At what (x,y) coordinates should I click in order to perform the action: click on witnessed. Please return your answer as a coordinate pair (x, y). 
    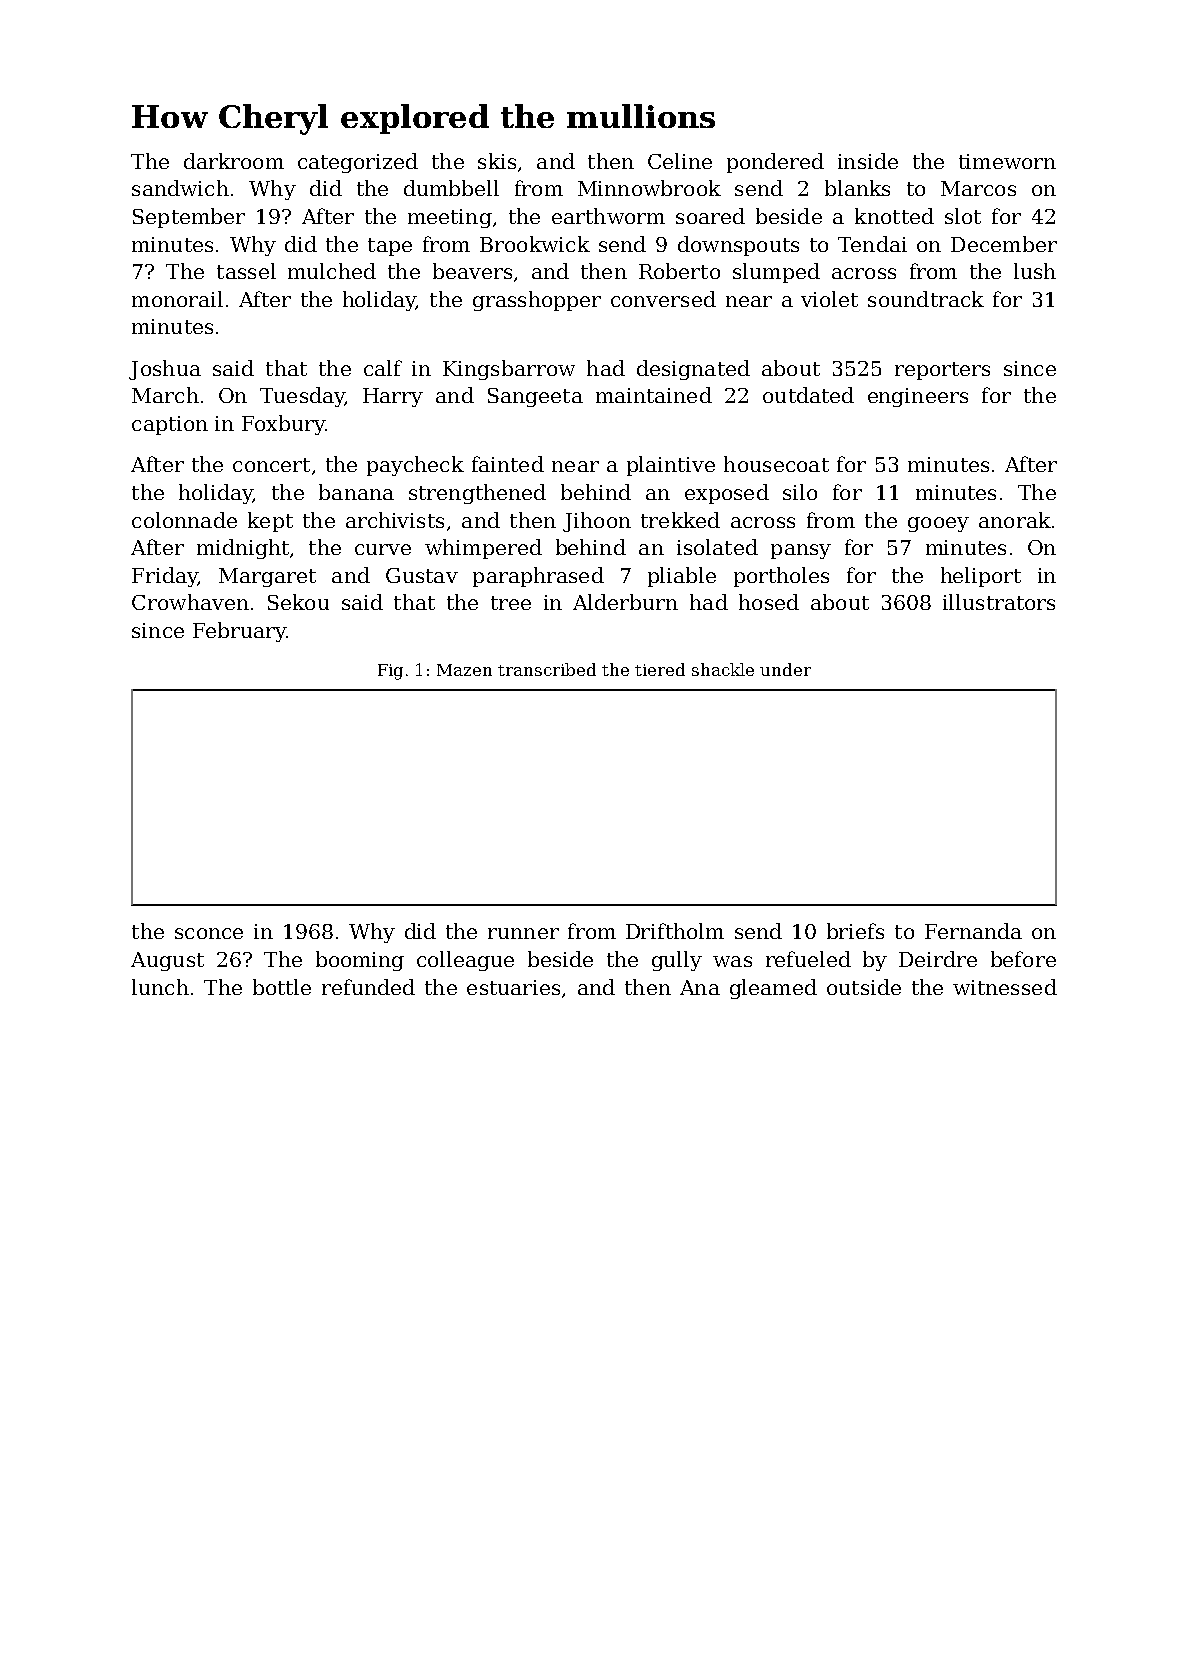
    Looking at the image, I should click on (1005, 987).
